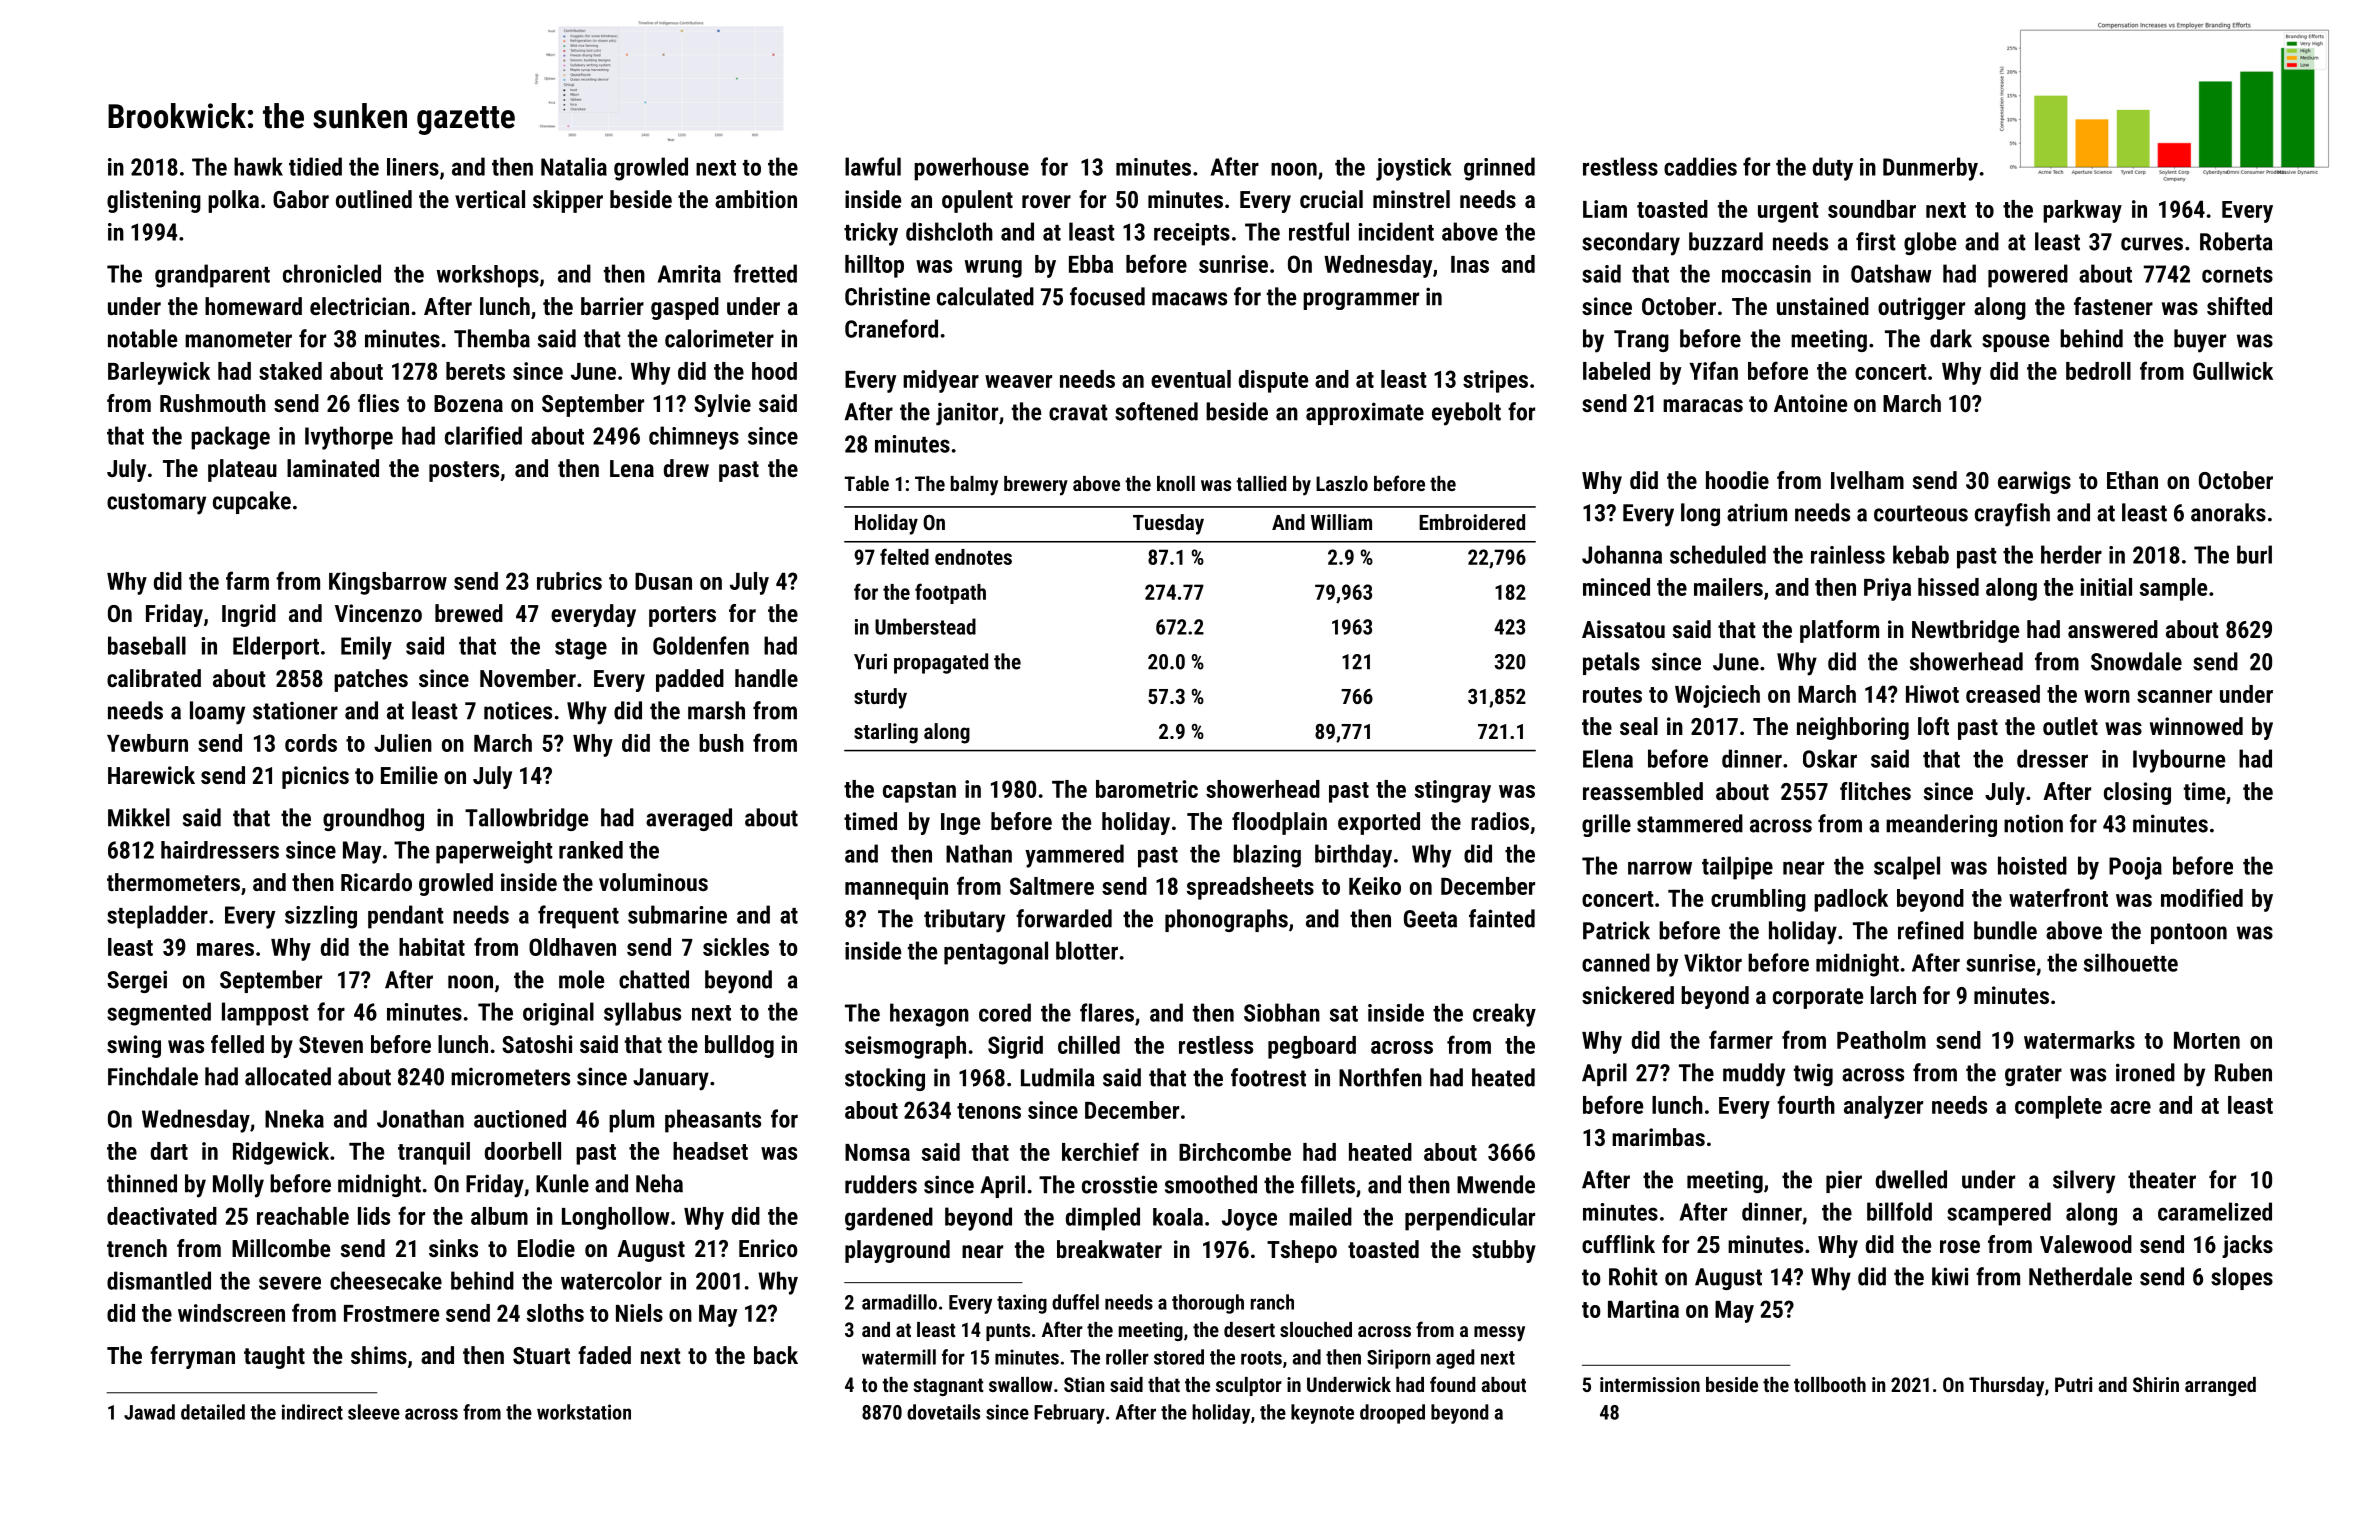 The height and width of the screenshot is (1540, 2380). What do you see at coordinates (568, 201) in the screenshot?
I see `skipper` at bounding box center [568, 201].
